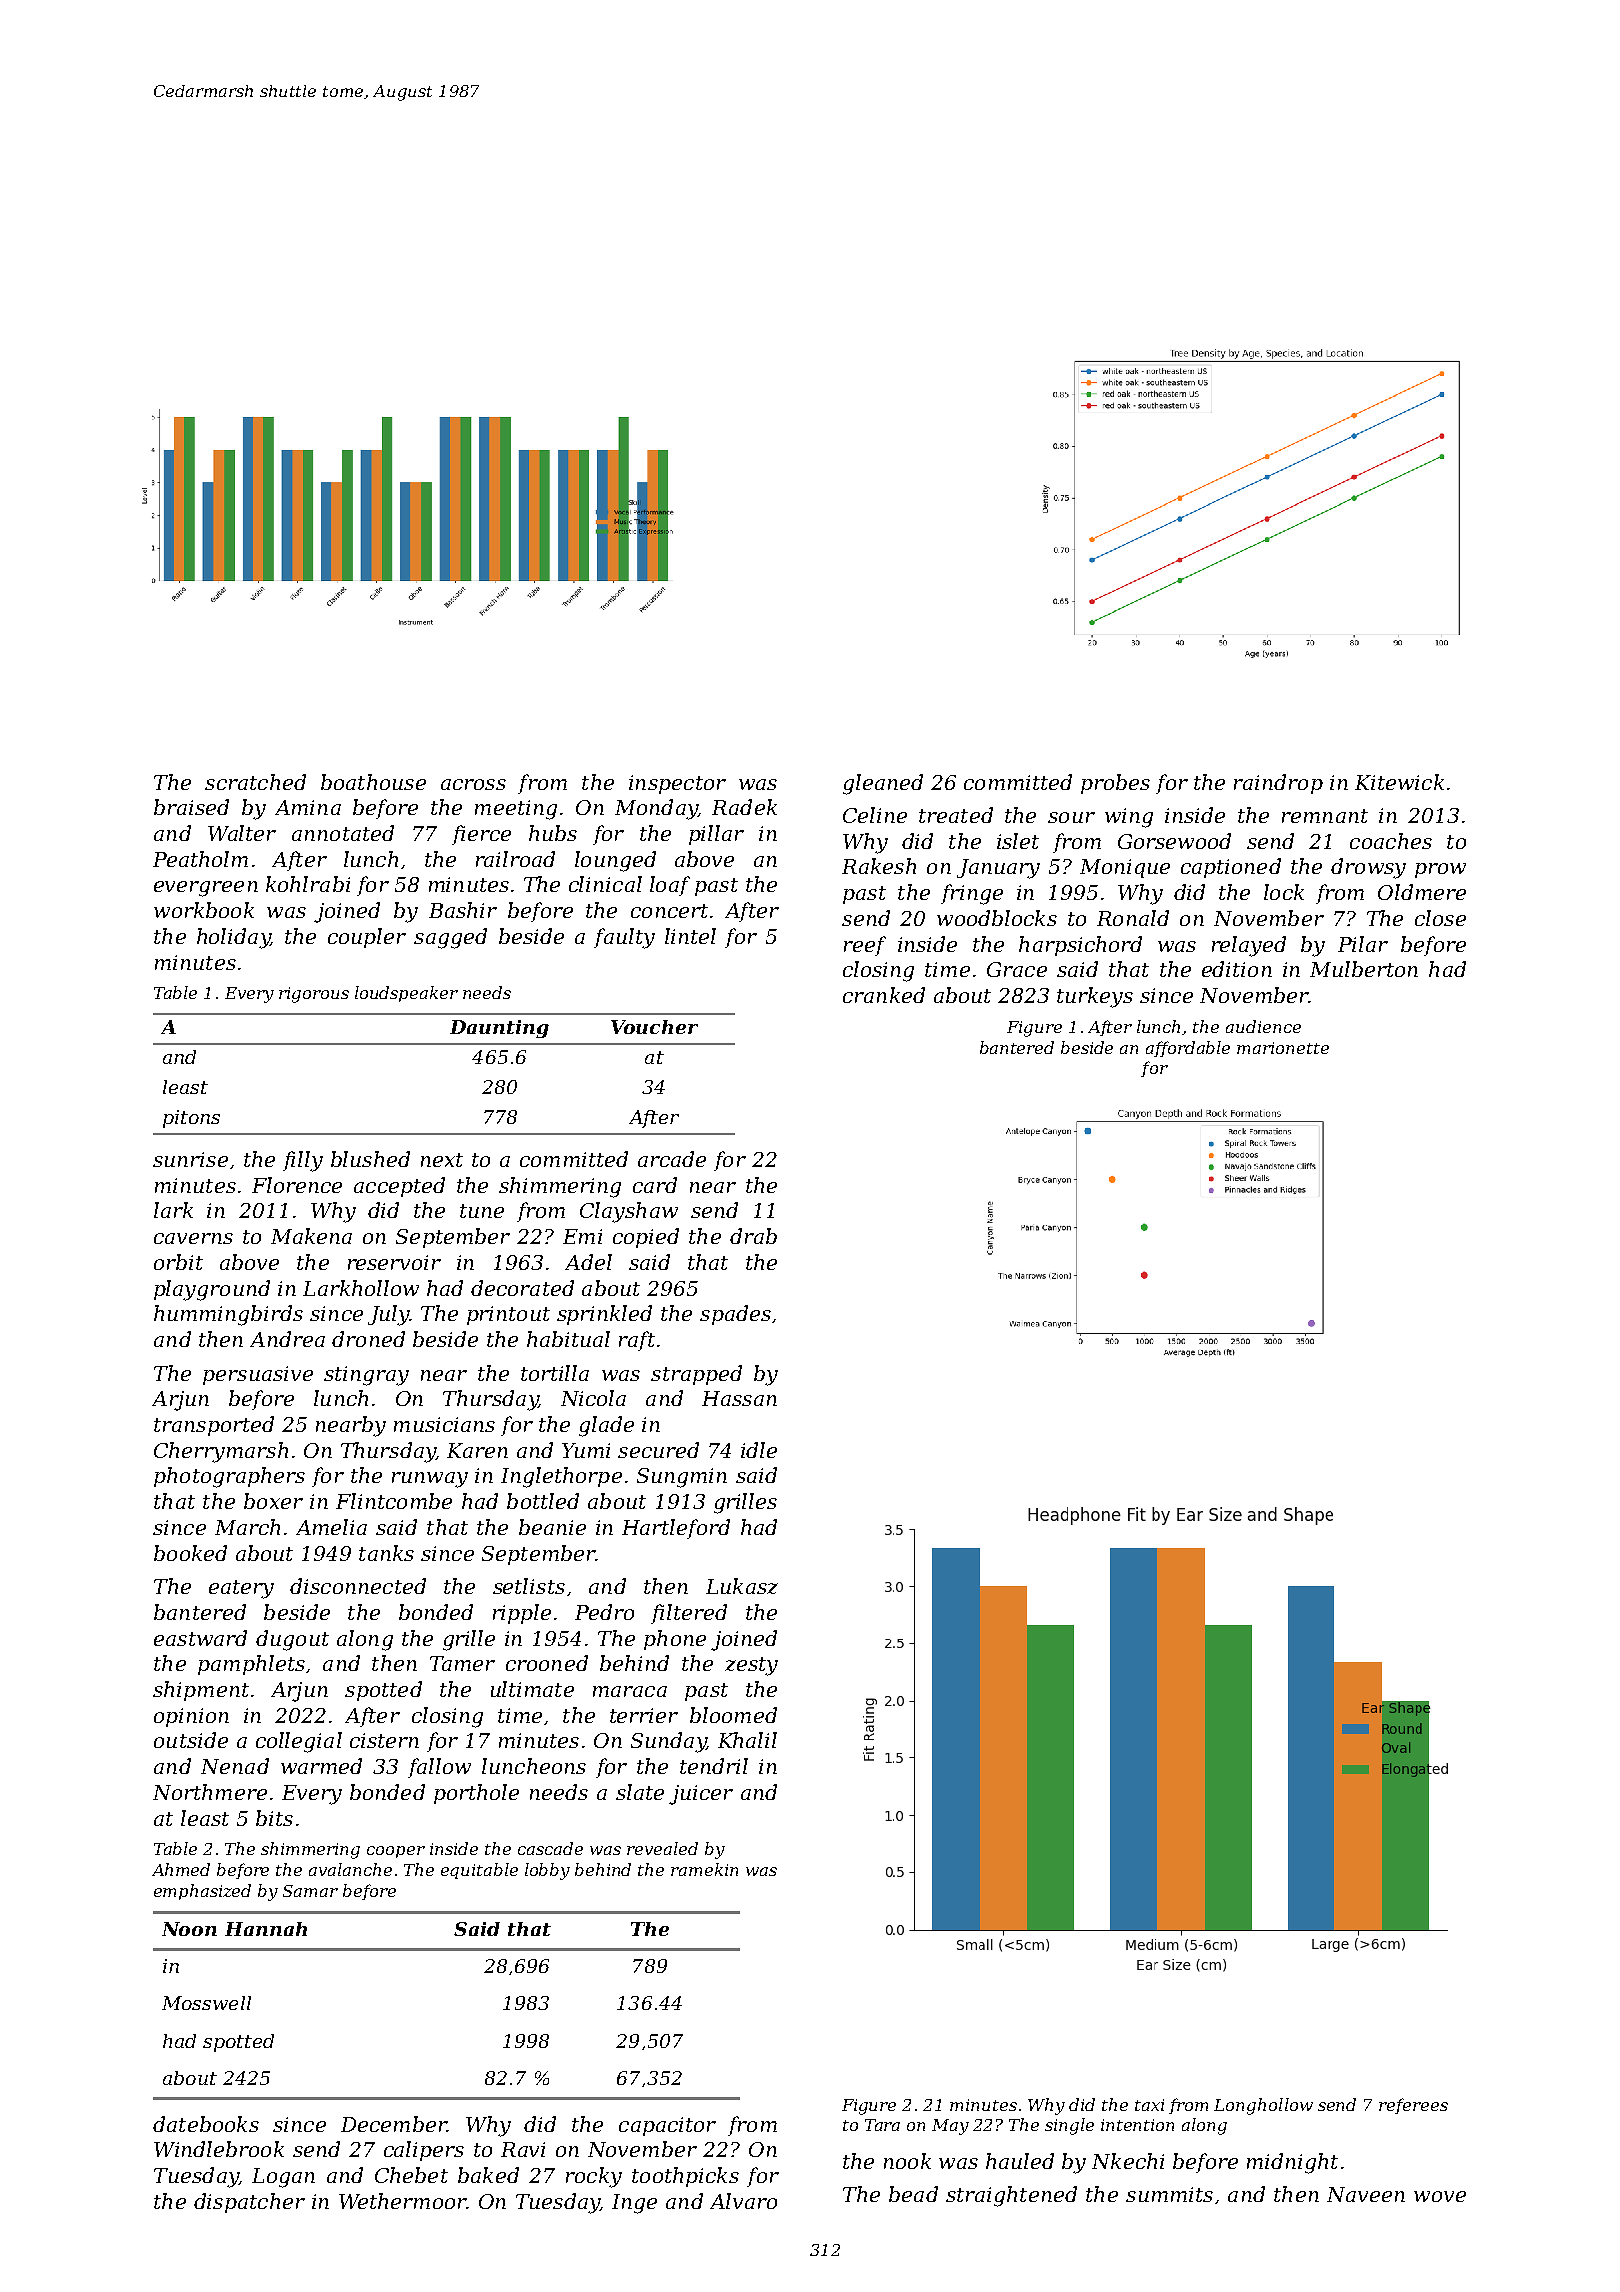 The height and width of the image is (2292, 1620). I want to click on turkeys, so click(1095, 997).
